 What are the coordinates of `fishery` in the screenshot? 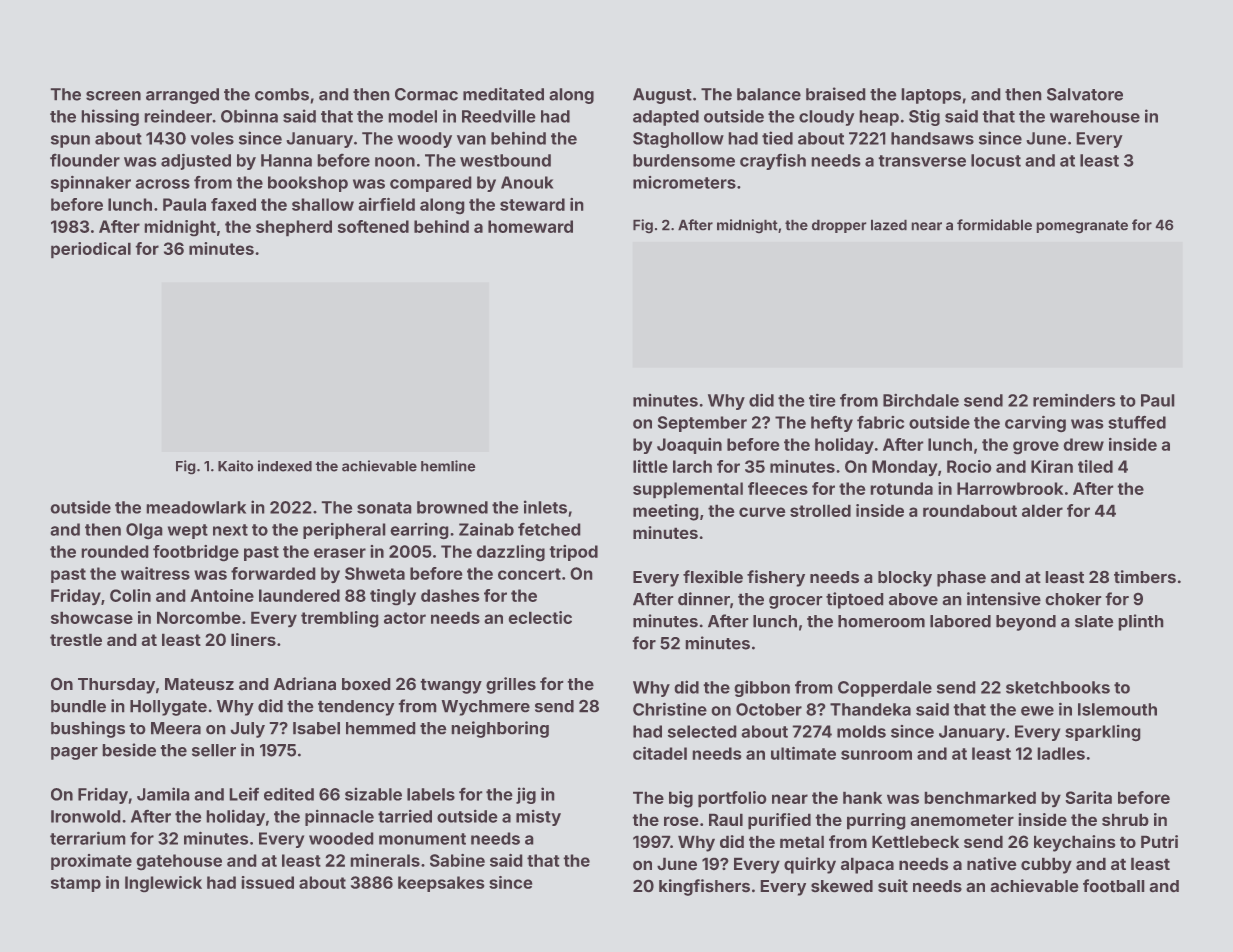 It's located at (776, 578).
